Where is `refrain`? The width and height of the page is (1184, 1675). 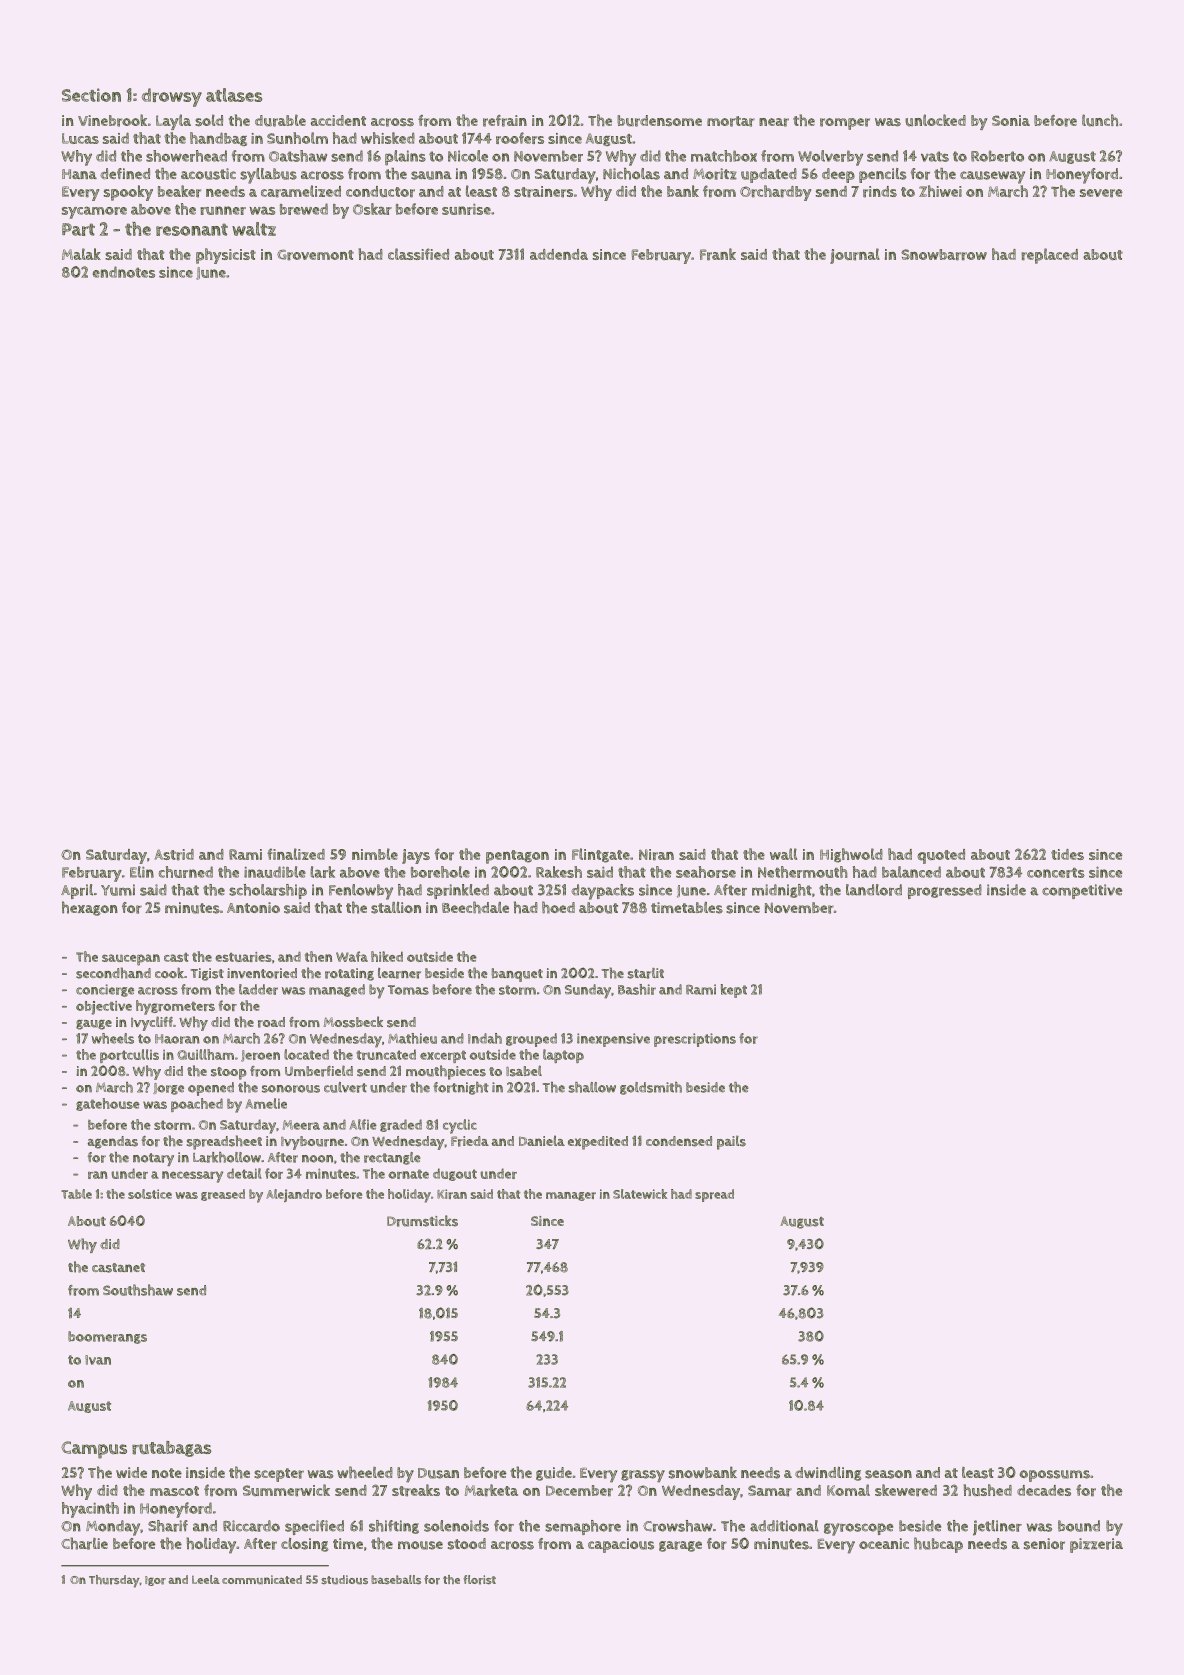 refrain is located at coordinates (505, 121).
